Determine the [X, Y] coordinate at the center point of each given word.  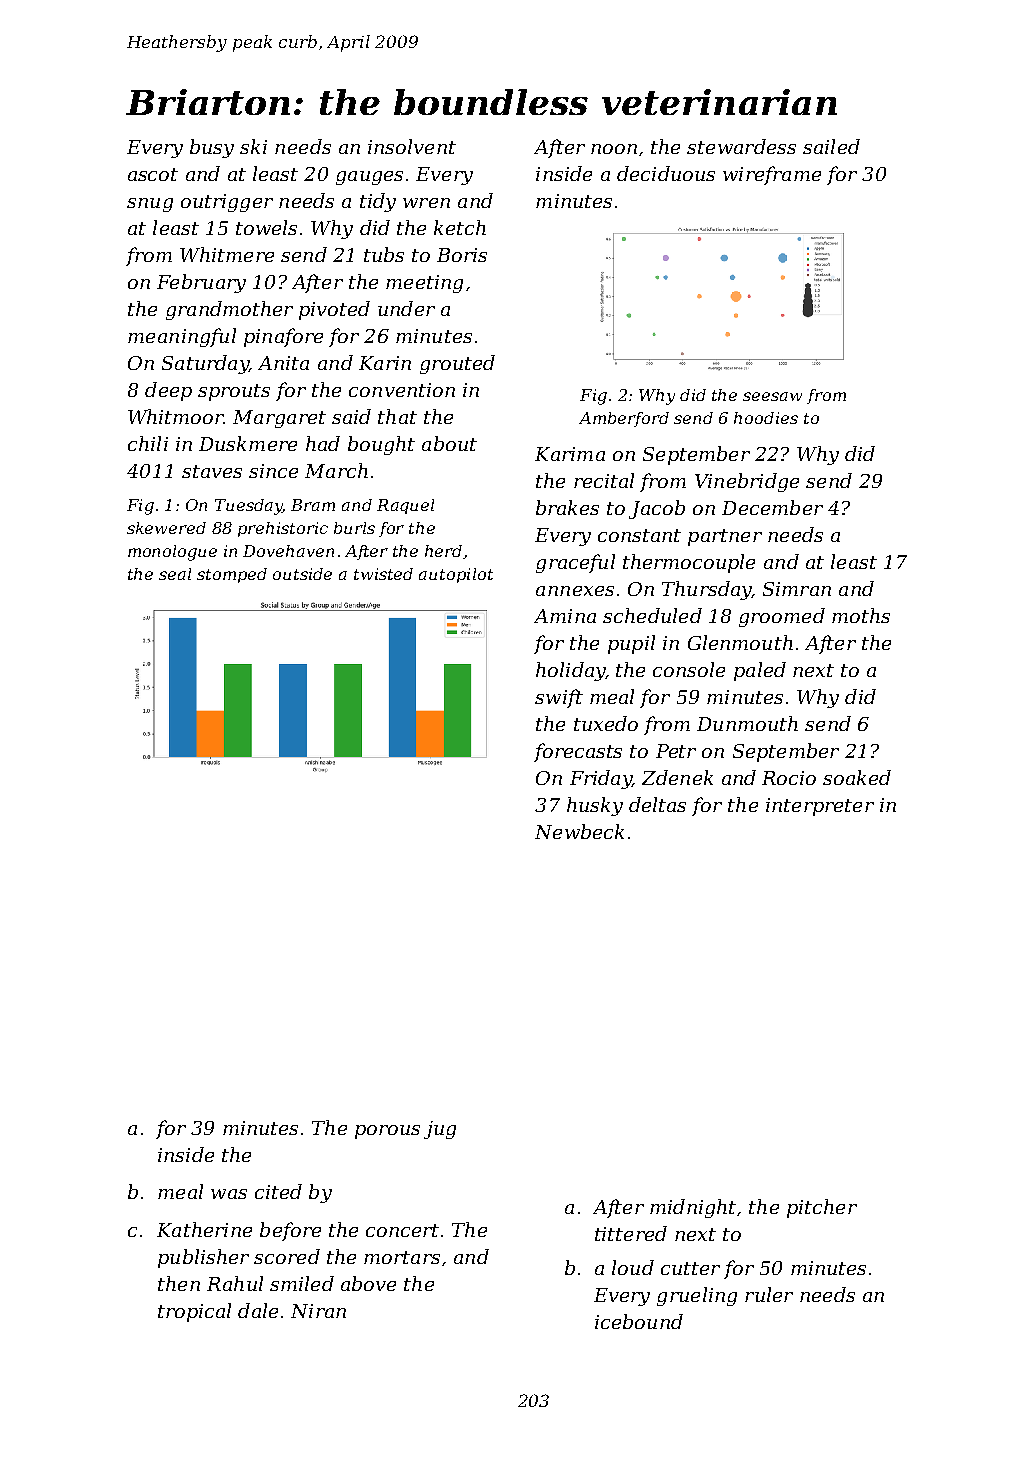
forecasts [578, 752]
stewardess [741, 146]
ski [253, 146]
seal [175, 574]
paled [760, 671]
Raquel [405, 506]
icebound [639, 1321]
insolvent [412, 146]
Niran [318, 1311]
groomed [782, 617]
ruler [769, 1294]
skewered [166, 528]
